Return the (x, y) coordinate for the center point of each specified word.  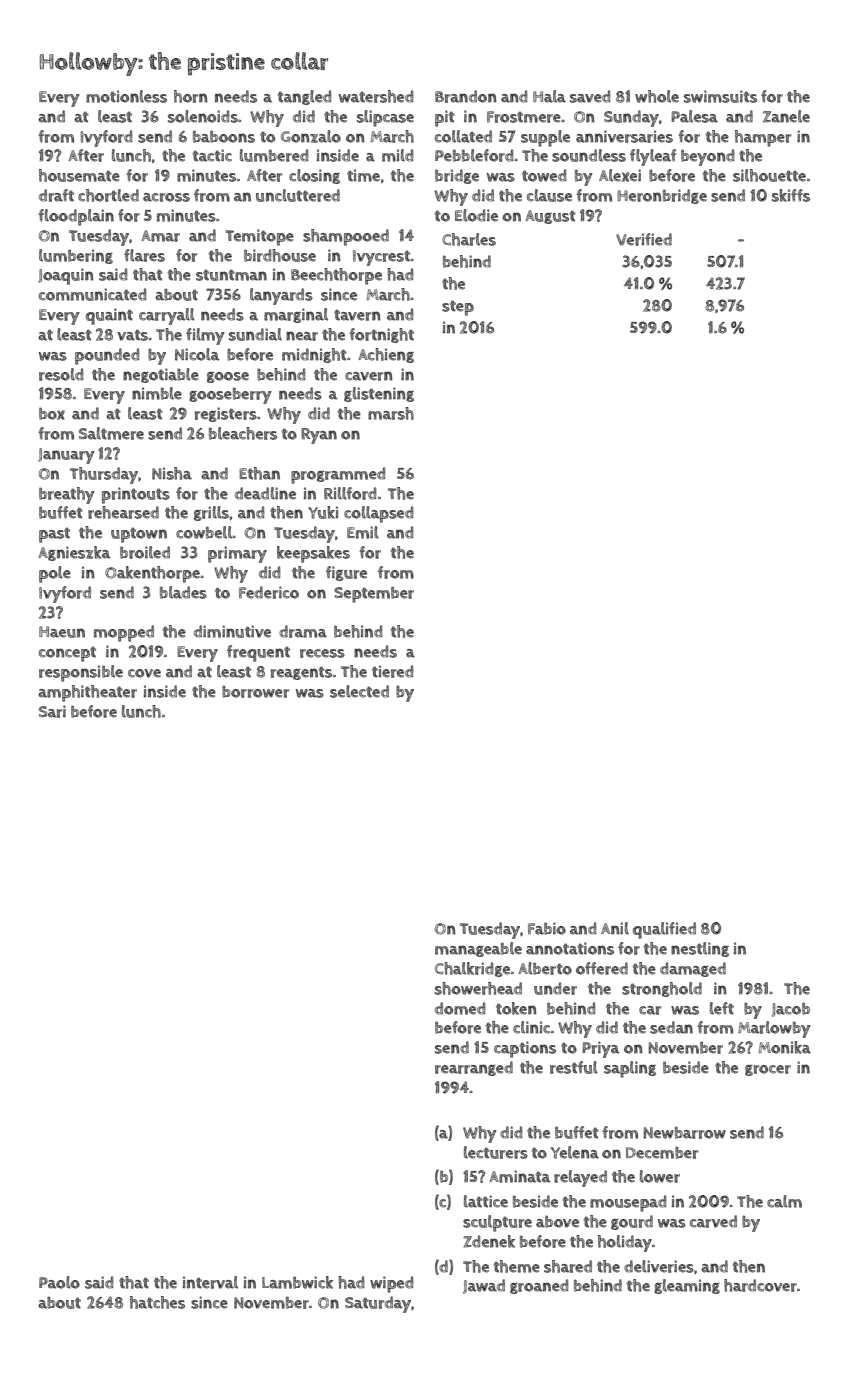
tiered (392, 671)
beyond (707, 157)
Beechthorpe (336, 276)
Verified (644, 239)
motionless (126, 96)
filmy (205, 336)
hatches (157, 1302)
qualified (664, 930)
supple (545, 138)
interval (210, 1282)
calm (784, 1201)
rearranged (474, 1068)
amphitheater (87, 693)
